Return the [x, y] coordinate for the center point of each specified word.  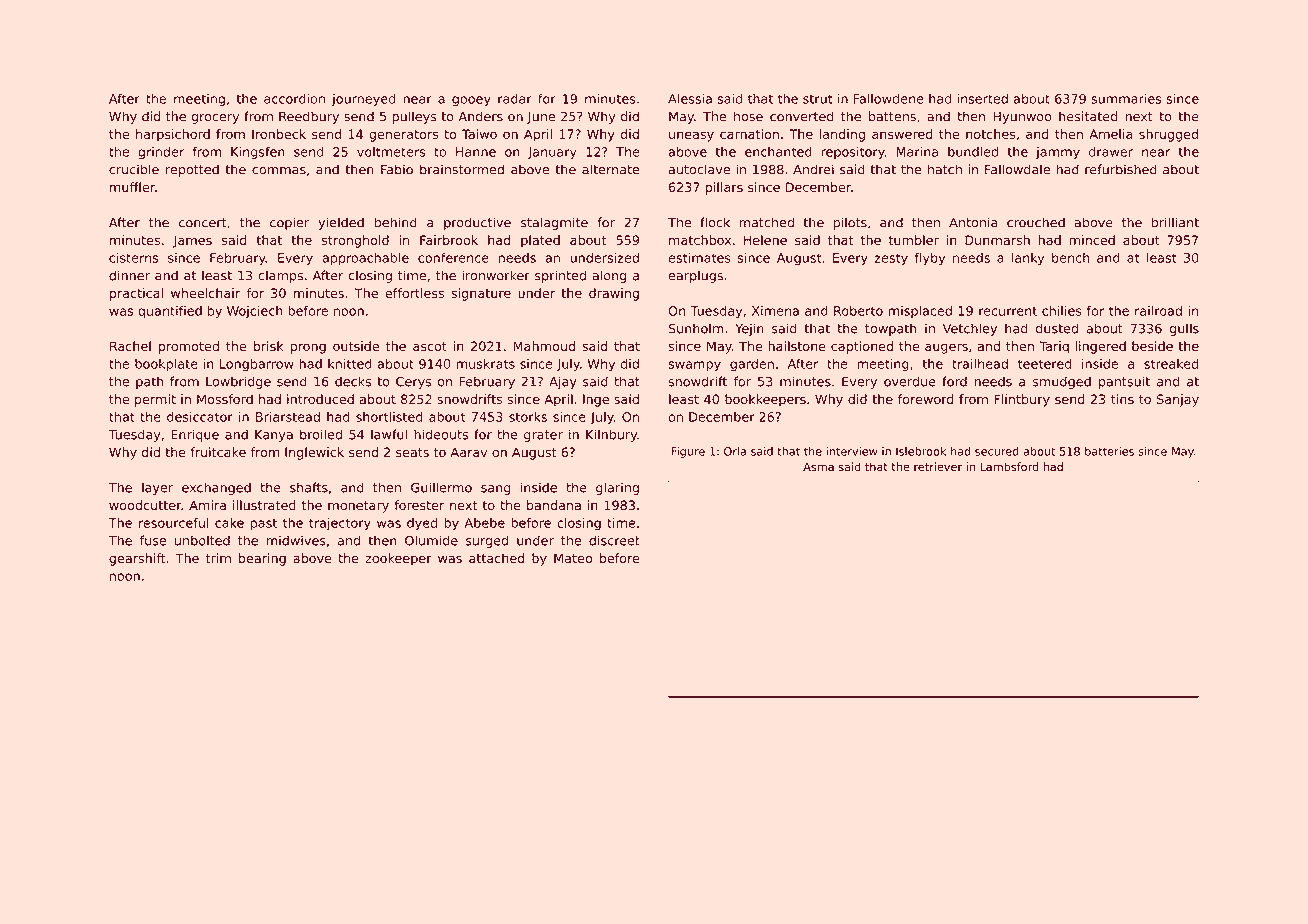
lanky [1028, 259]
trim [218, 558]
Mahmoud [544, 346]
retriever [938, 467]
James [192, 241]
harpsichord [173, 135]
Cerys [413, 382]
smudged [1062, 382]
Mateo [573, 558]
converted [802, 116]
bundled [973, 151]
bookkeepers [765, 400]
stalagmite [554, 223]
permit [155, 400]
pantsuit [1124, 382]
